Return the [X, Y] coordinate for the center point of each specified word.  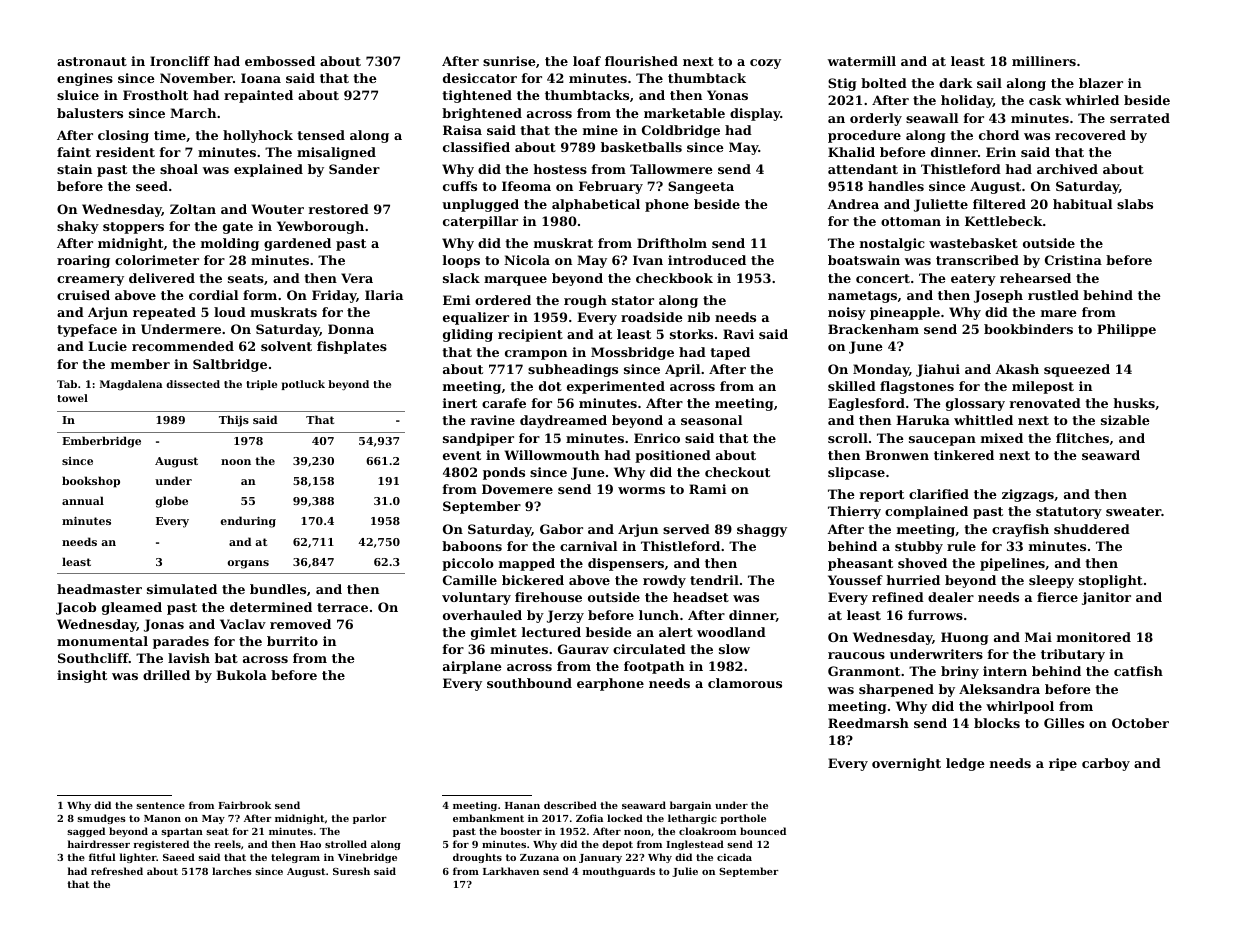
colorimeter [157, 260]
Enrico [657, 438]
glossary [975, 404]
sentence [160, 805]
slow [734, 649]
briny [960, 672]
